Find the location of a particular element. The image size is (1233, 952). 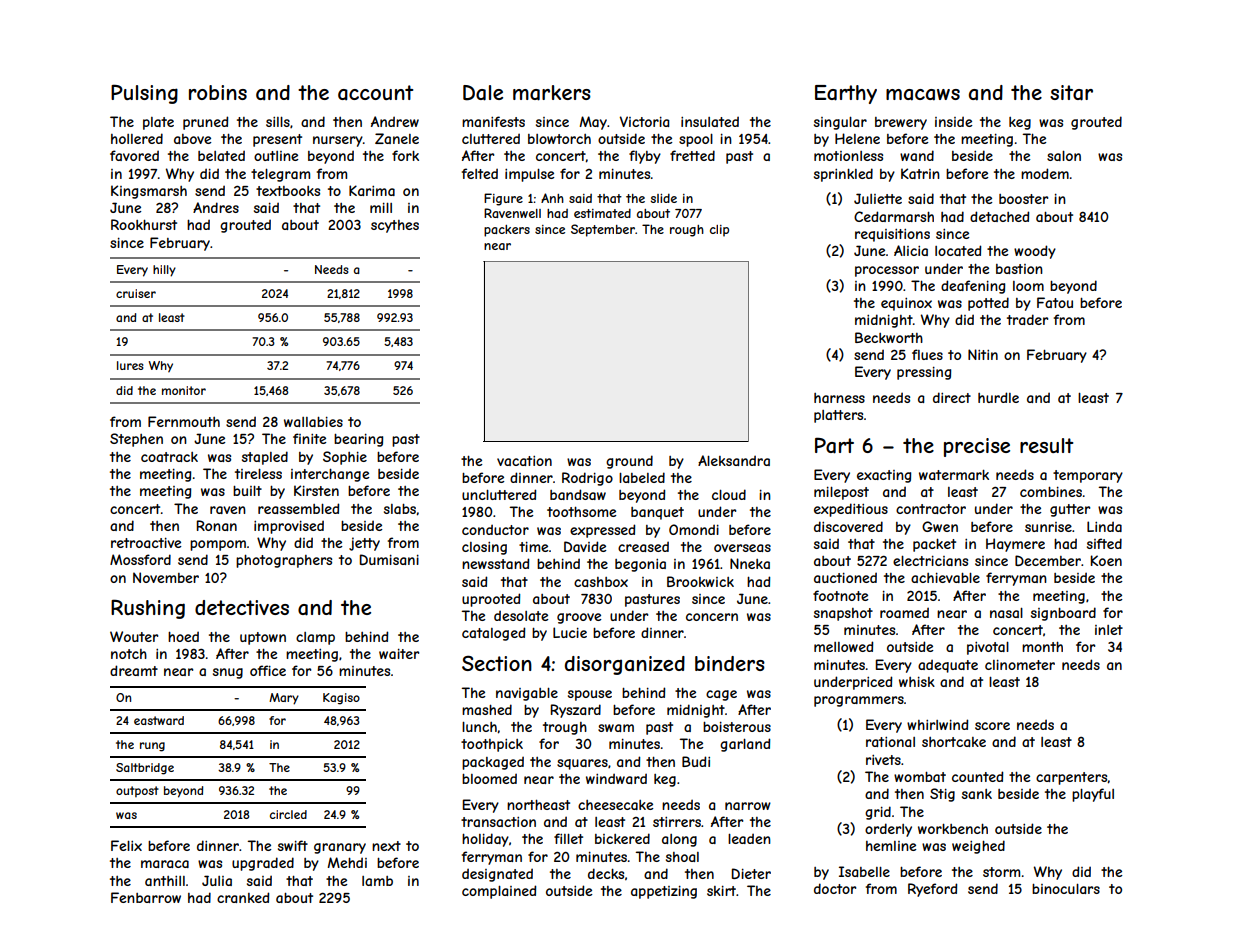

packet is located at coordinates (934, 545).
